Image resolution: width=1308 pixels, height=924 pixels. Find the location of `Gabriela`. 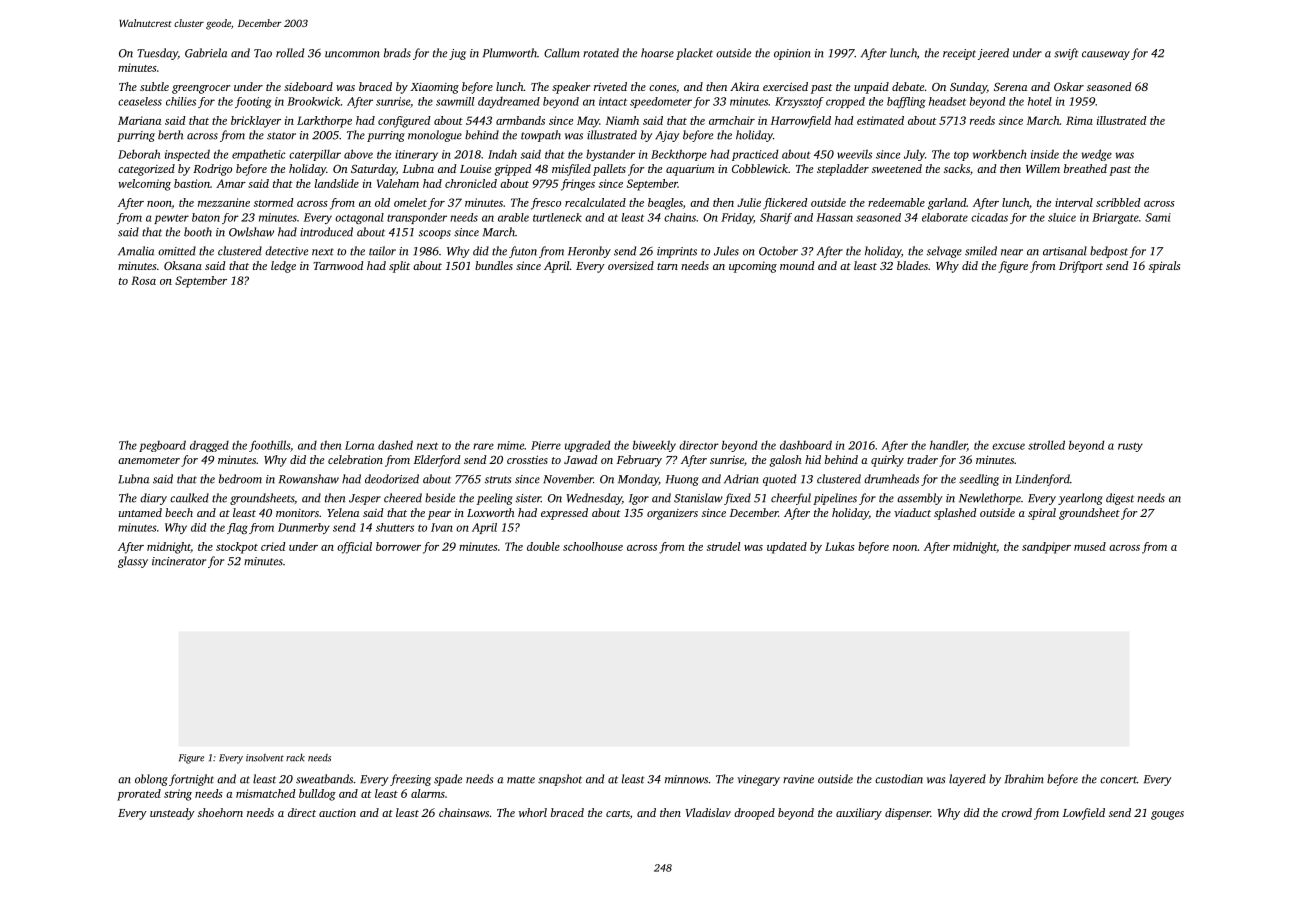

Gabriela is located at coordinates (206, 53).
